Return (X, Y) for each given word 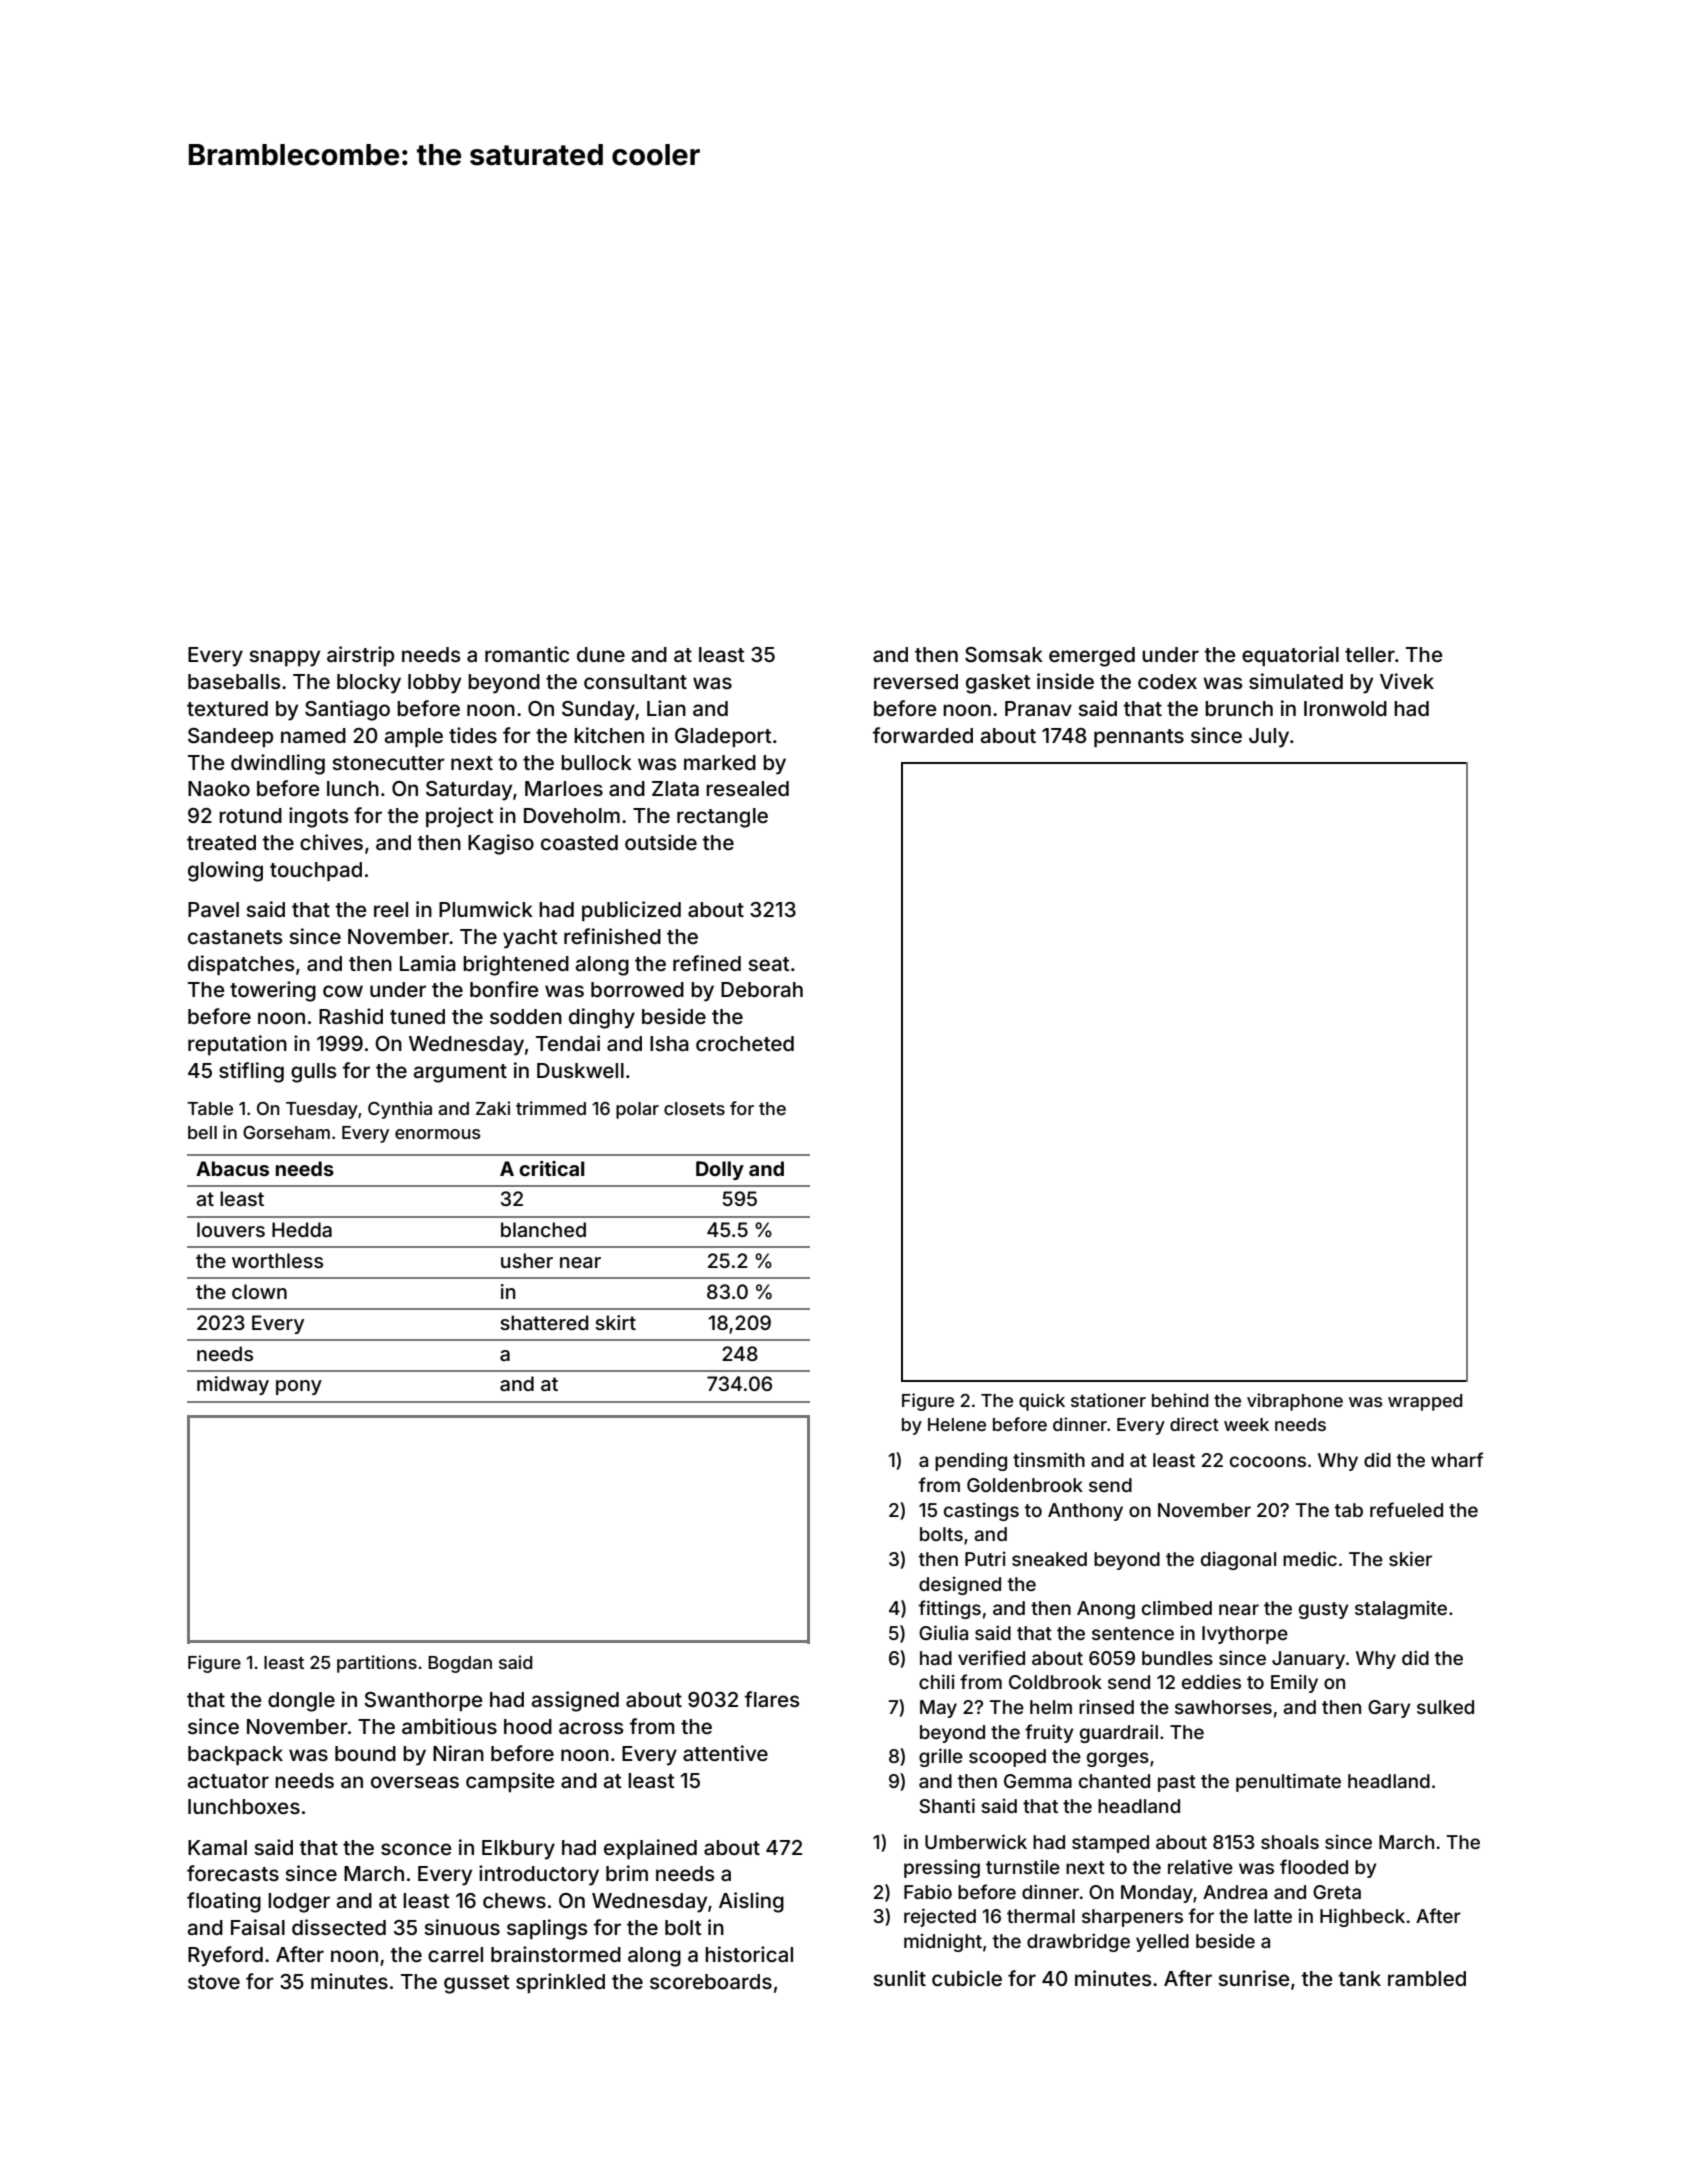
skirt (615, 1322)
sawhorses (1223, 1707)
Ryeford (225, 1956)
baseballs (234, 681)
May (938, 1709)
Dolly (720, 1170)
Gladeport (723, 737)
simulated (1296, 681)
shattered (544, 1322)
